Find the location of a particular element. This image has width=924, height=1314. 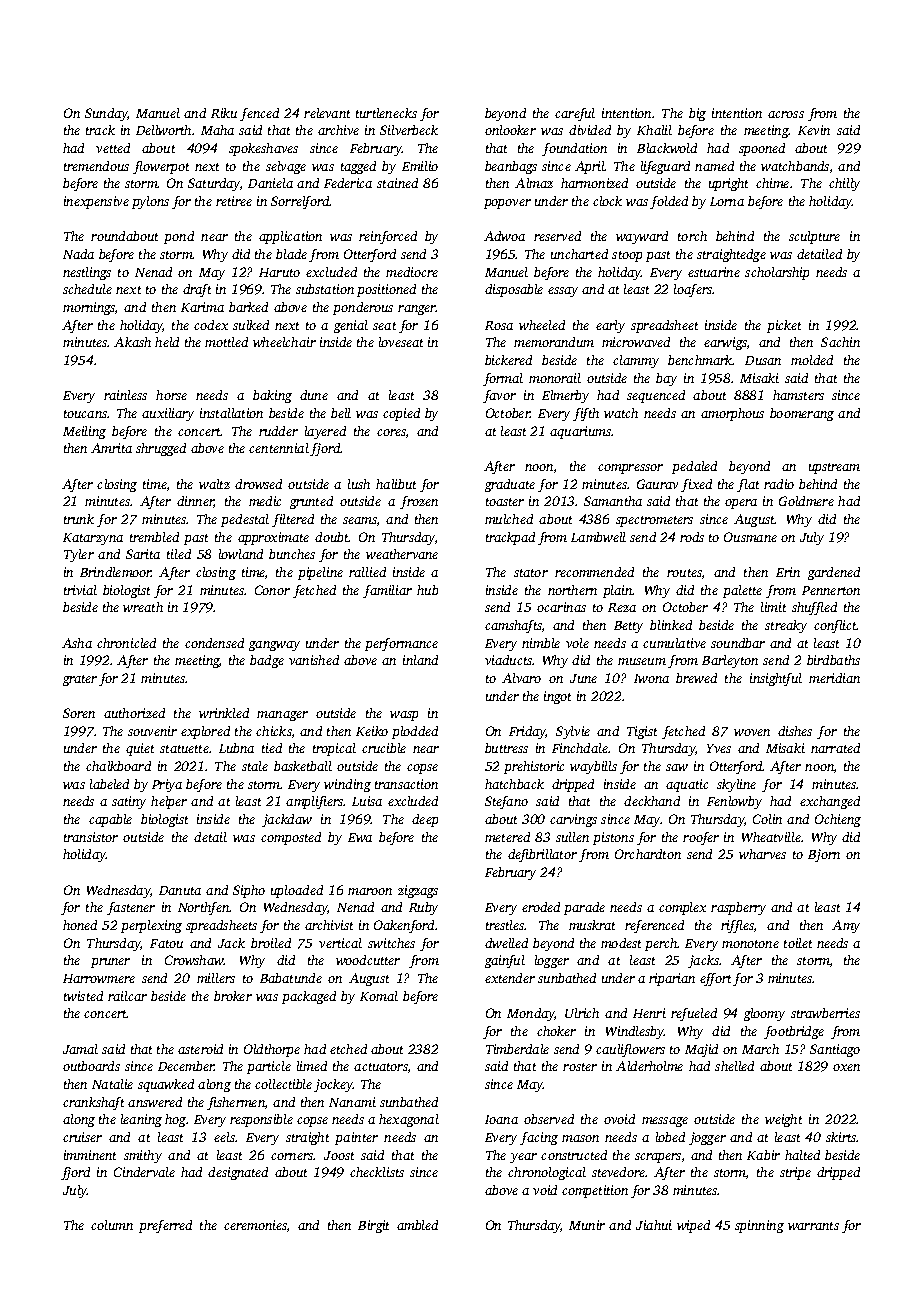

toilet is located at coordinates (798, 943).
